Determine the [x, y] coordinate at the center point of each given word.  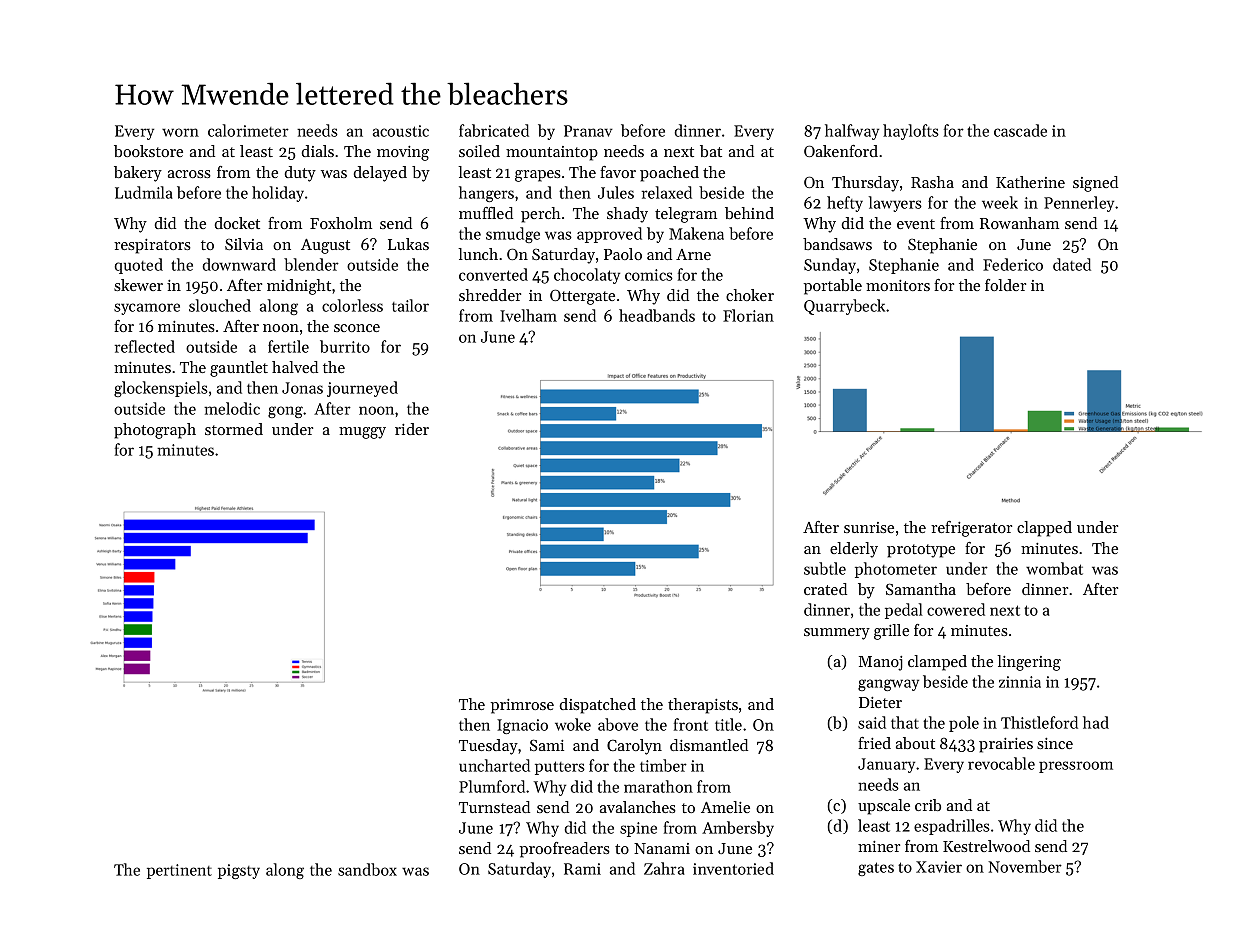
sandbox [367, 869]
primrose [522, 706]
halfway [852, 132]
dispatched [597, 706]
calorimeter [248, 130]
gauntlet [239, 369]
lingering [1029, 663]
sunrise [869, 527]
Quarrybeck [844, 307]
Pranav [588, 131]
